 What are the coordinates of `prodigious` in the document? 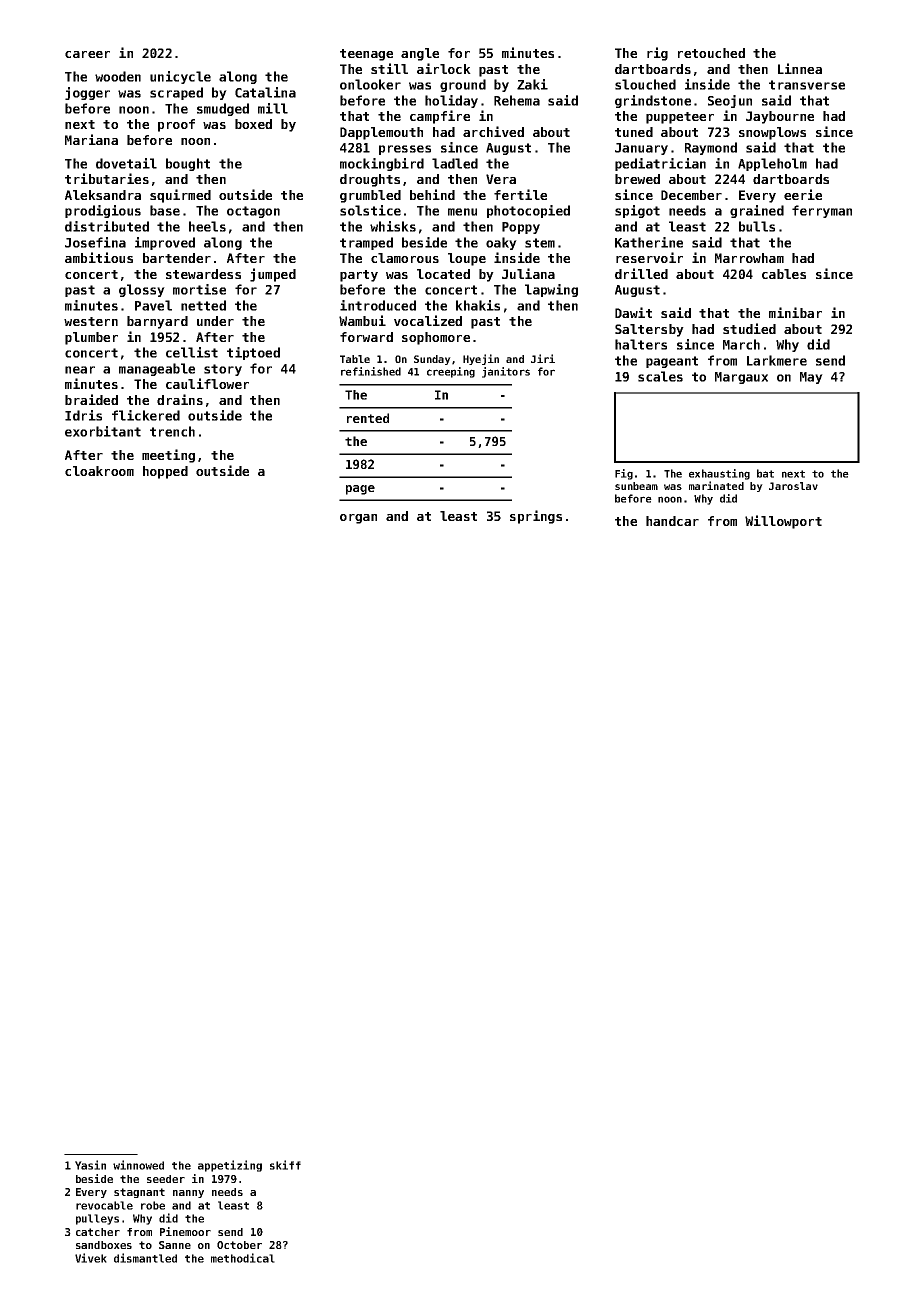 It's located at (103, 211).
